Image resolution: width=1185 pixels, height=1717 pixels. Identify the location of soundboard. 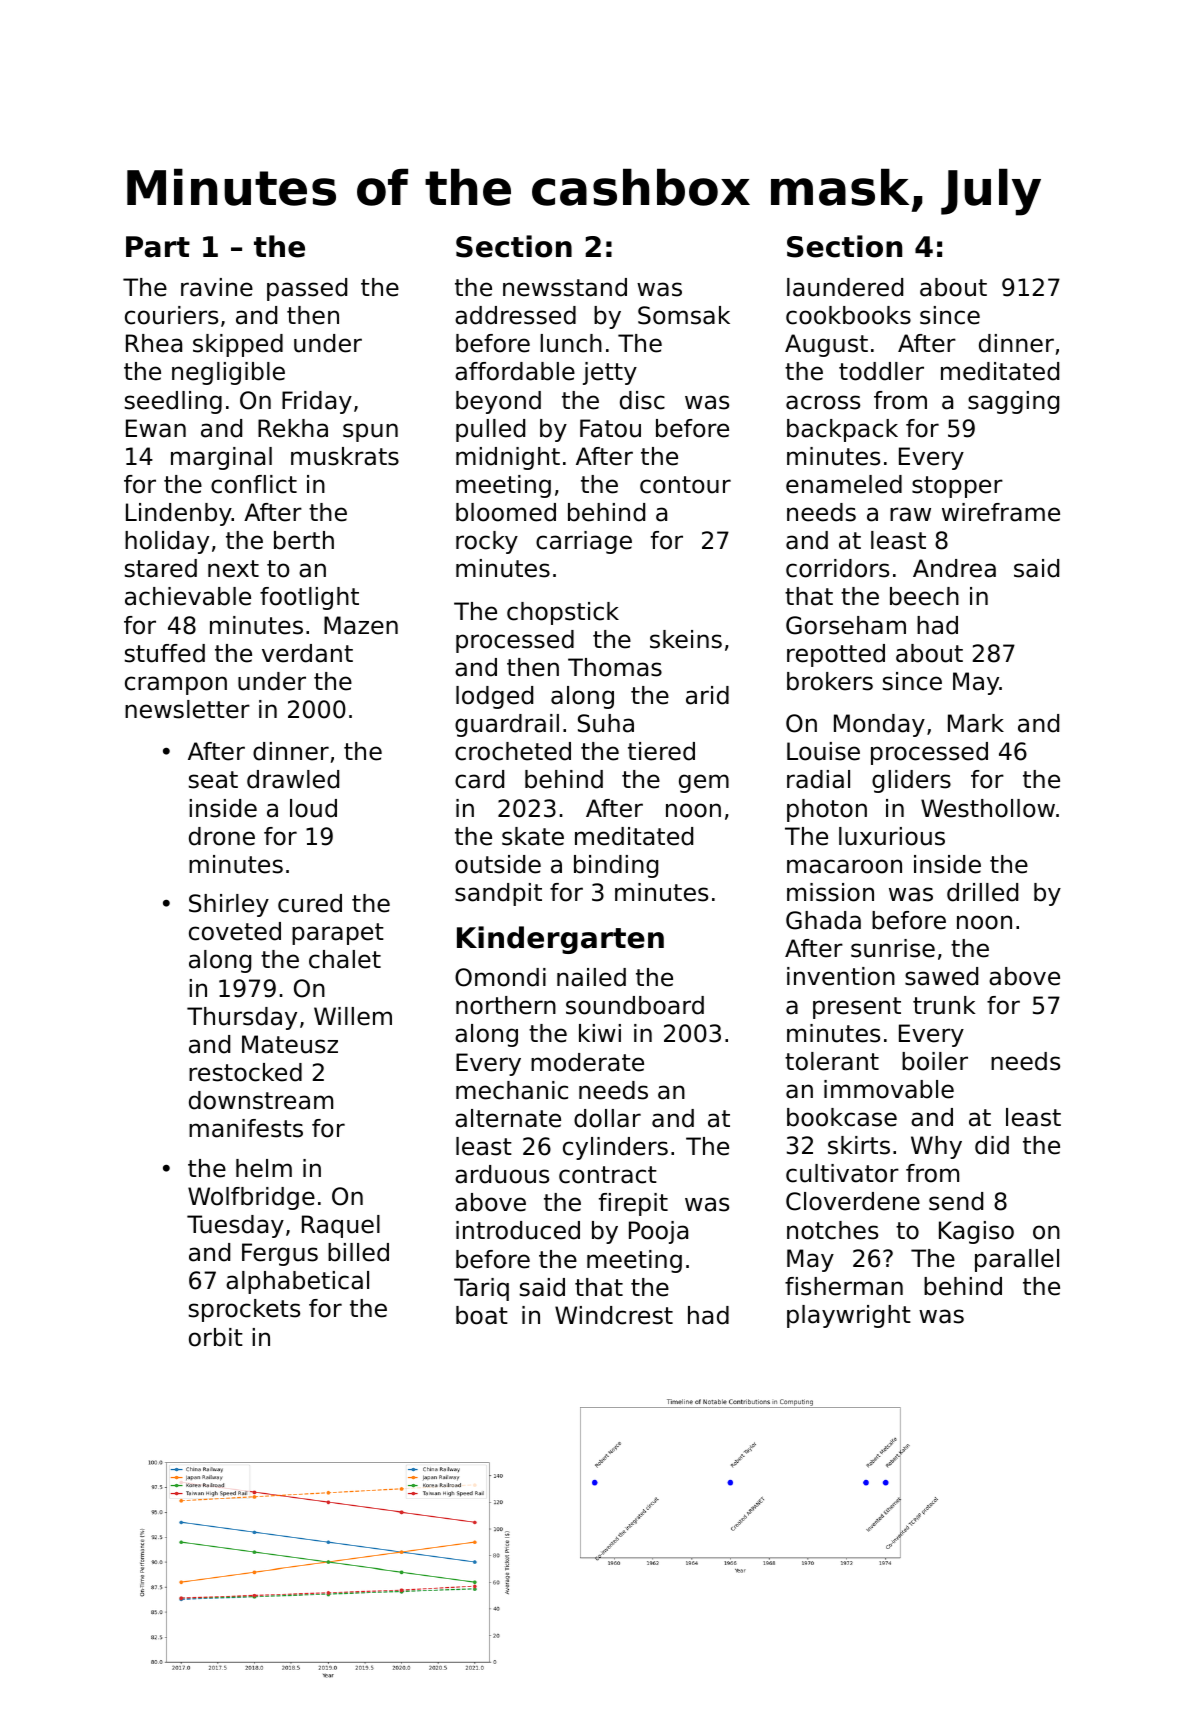
(635, 1005).
